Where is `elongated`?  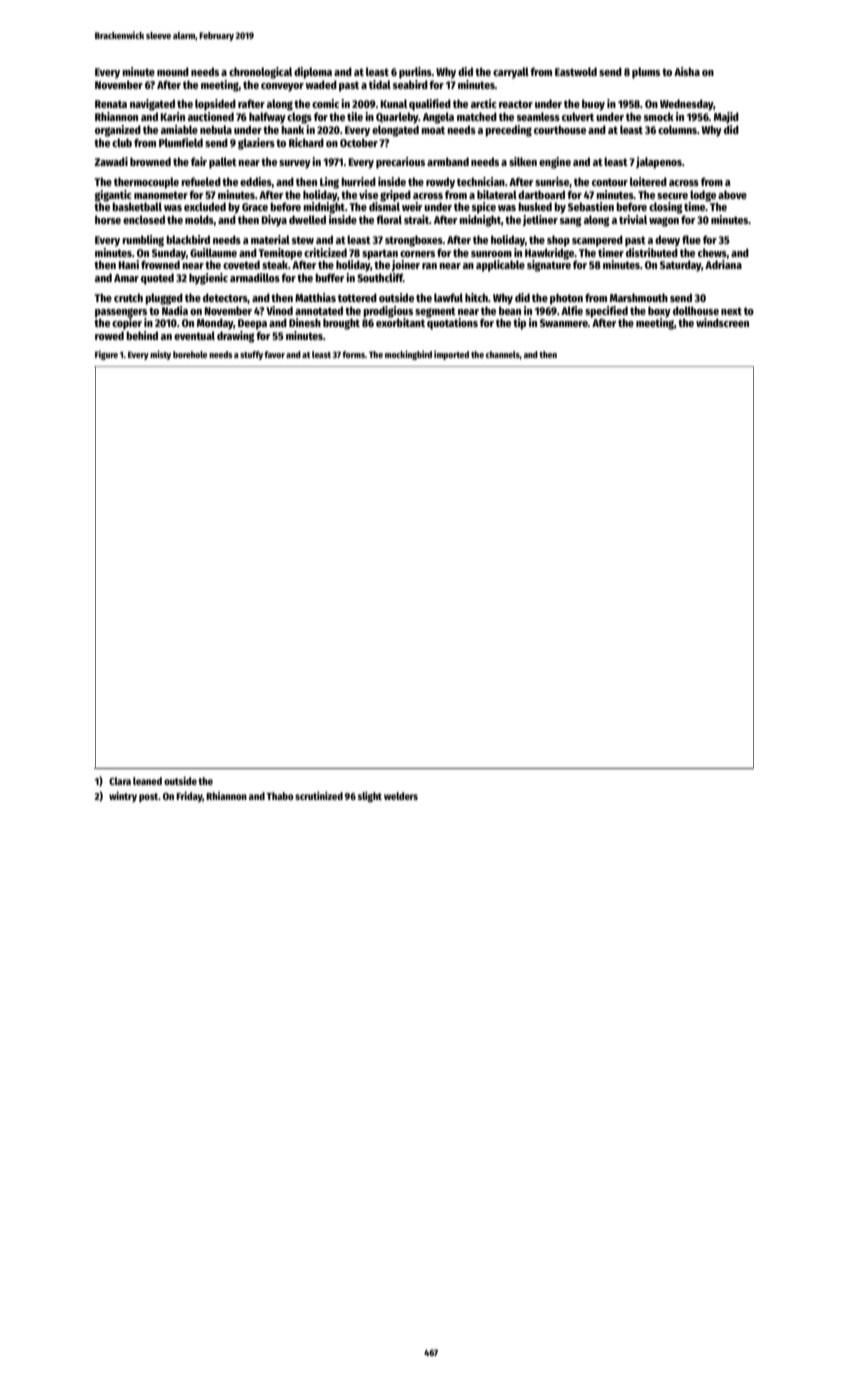 elongated is located at coordinates (395, 131).
